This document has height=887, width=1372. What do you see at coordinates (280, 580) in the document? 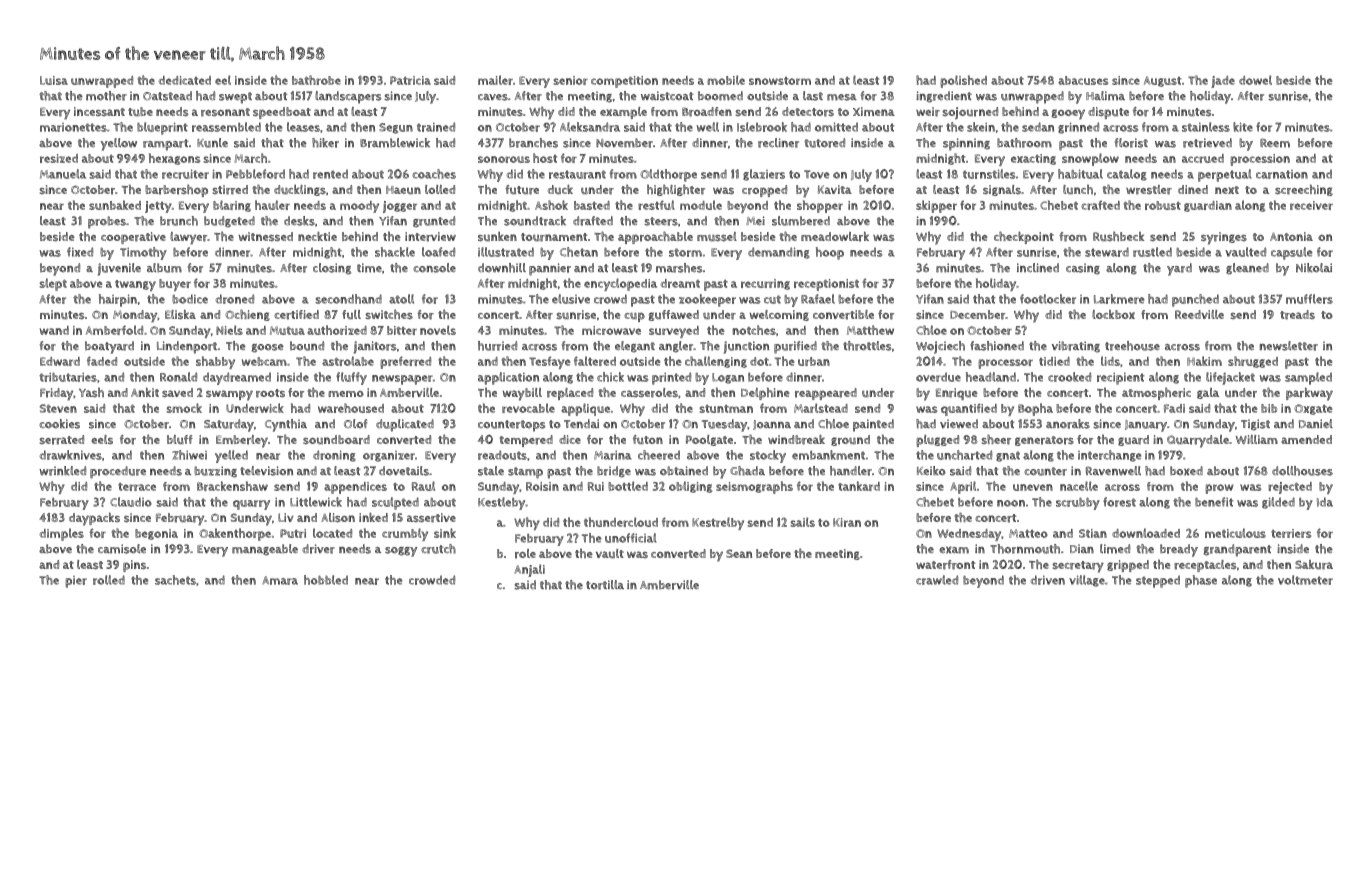
I see `Amara` at bounding box center [280, 580].
